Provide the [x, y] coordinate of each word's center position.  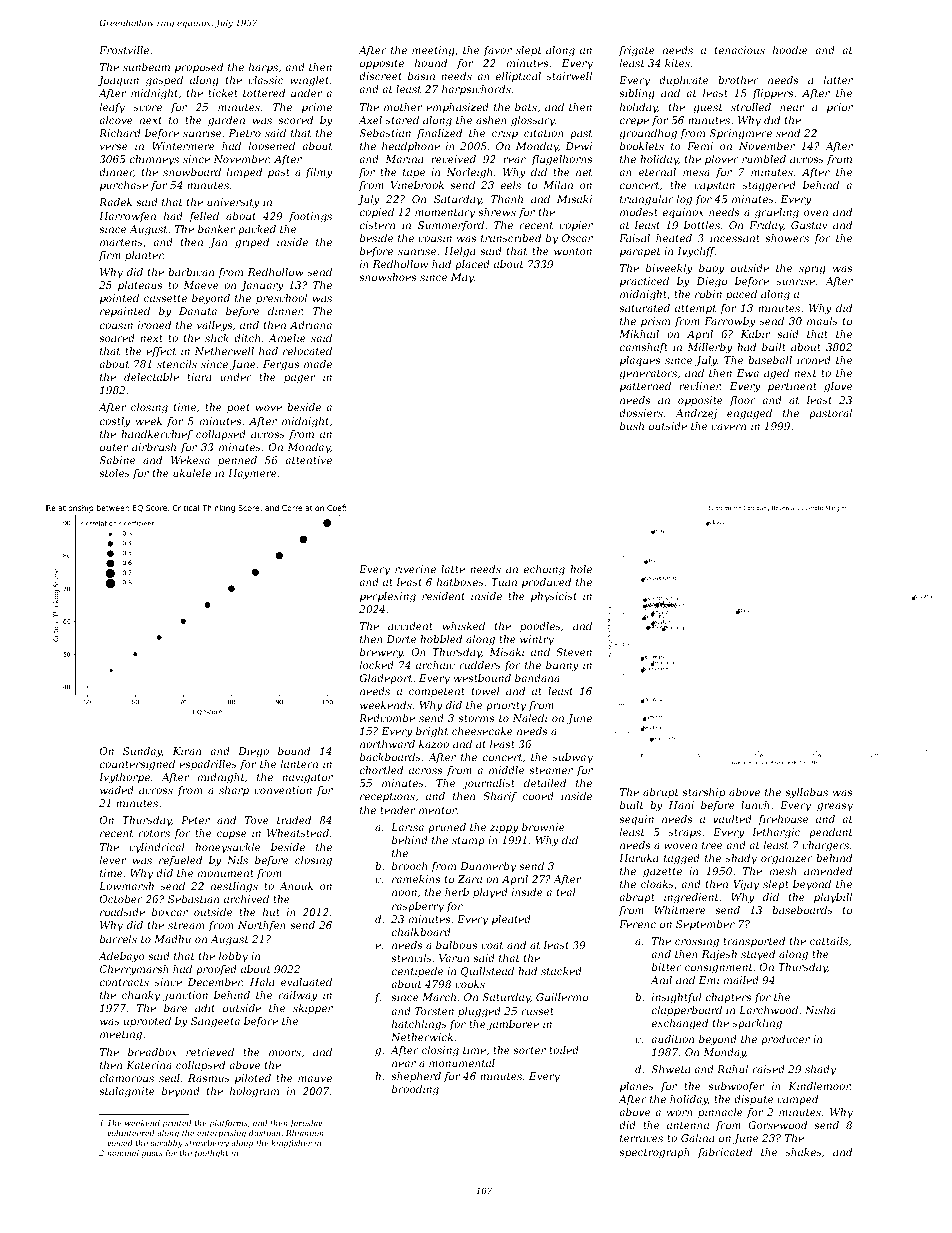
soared [117, 338]
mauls [822, 321]
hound [431, 63]
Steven [574, 652]
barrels [118, 939]
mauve [315, 1079]
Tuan [504, 582]
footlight [211, 1154]
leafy [112, 108]
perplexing [388, 597]
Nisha [820, 1010]
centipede [417, 972]
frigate [637, 51]
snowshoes [387, 277]
